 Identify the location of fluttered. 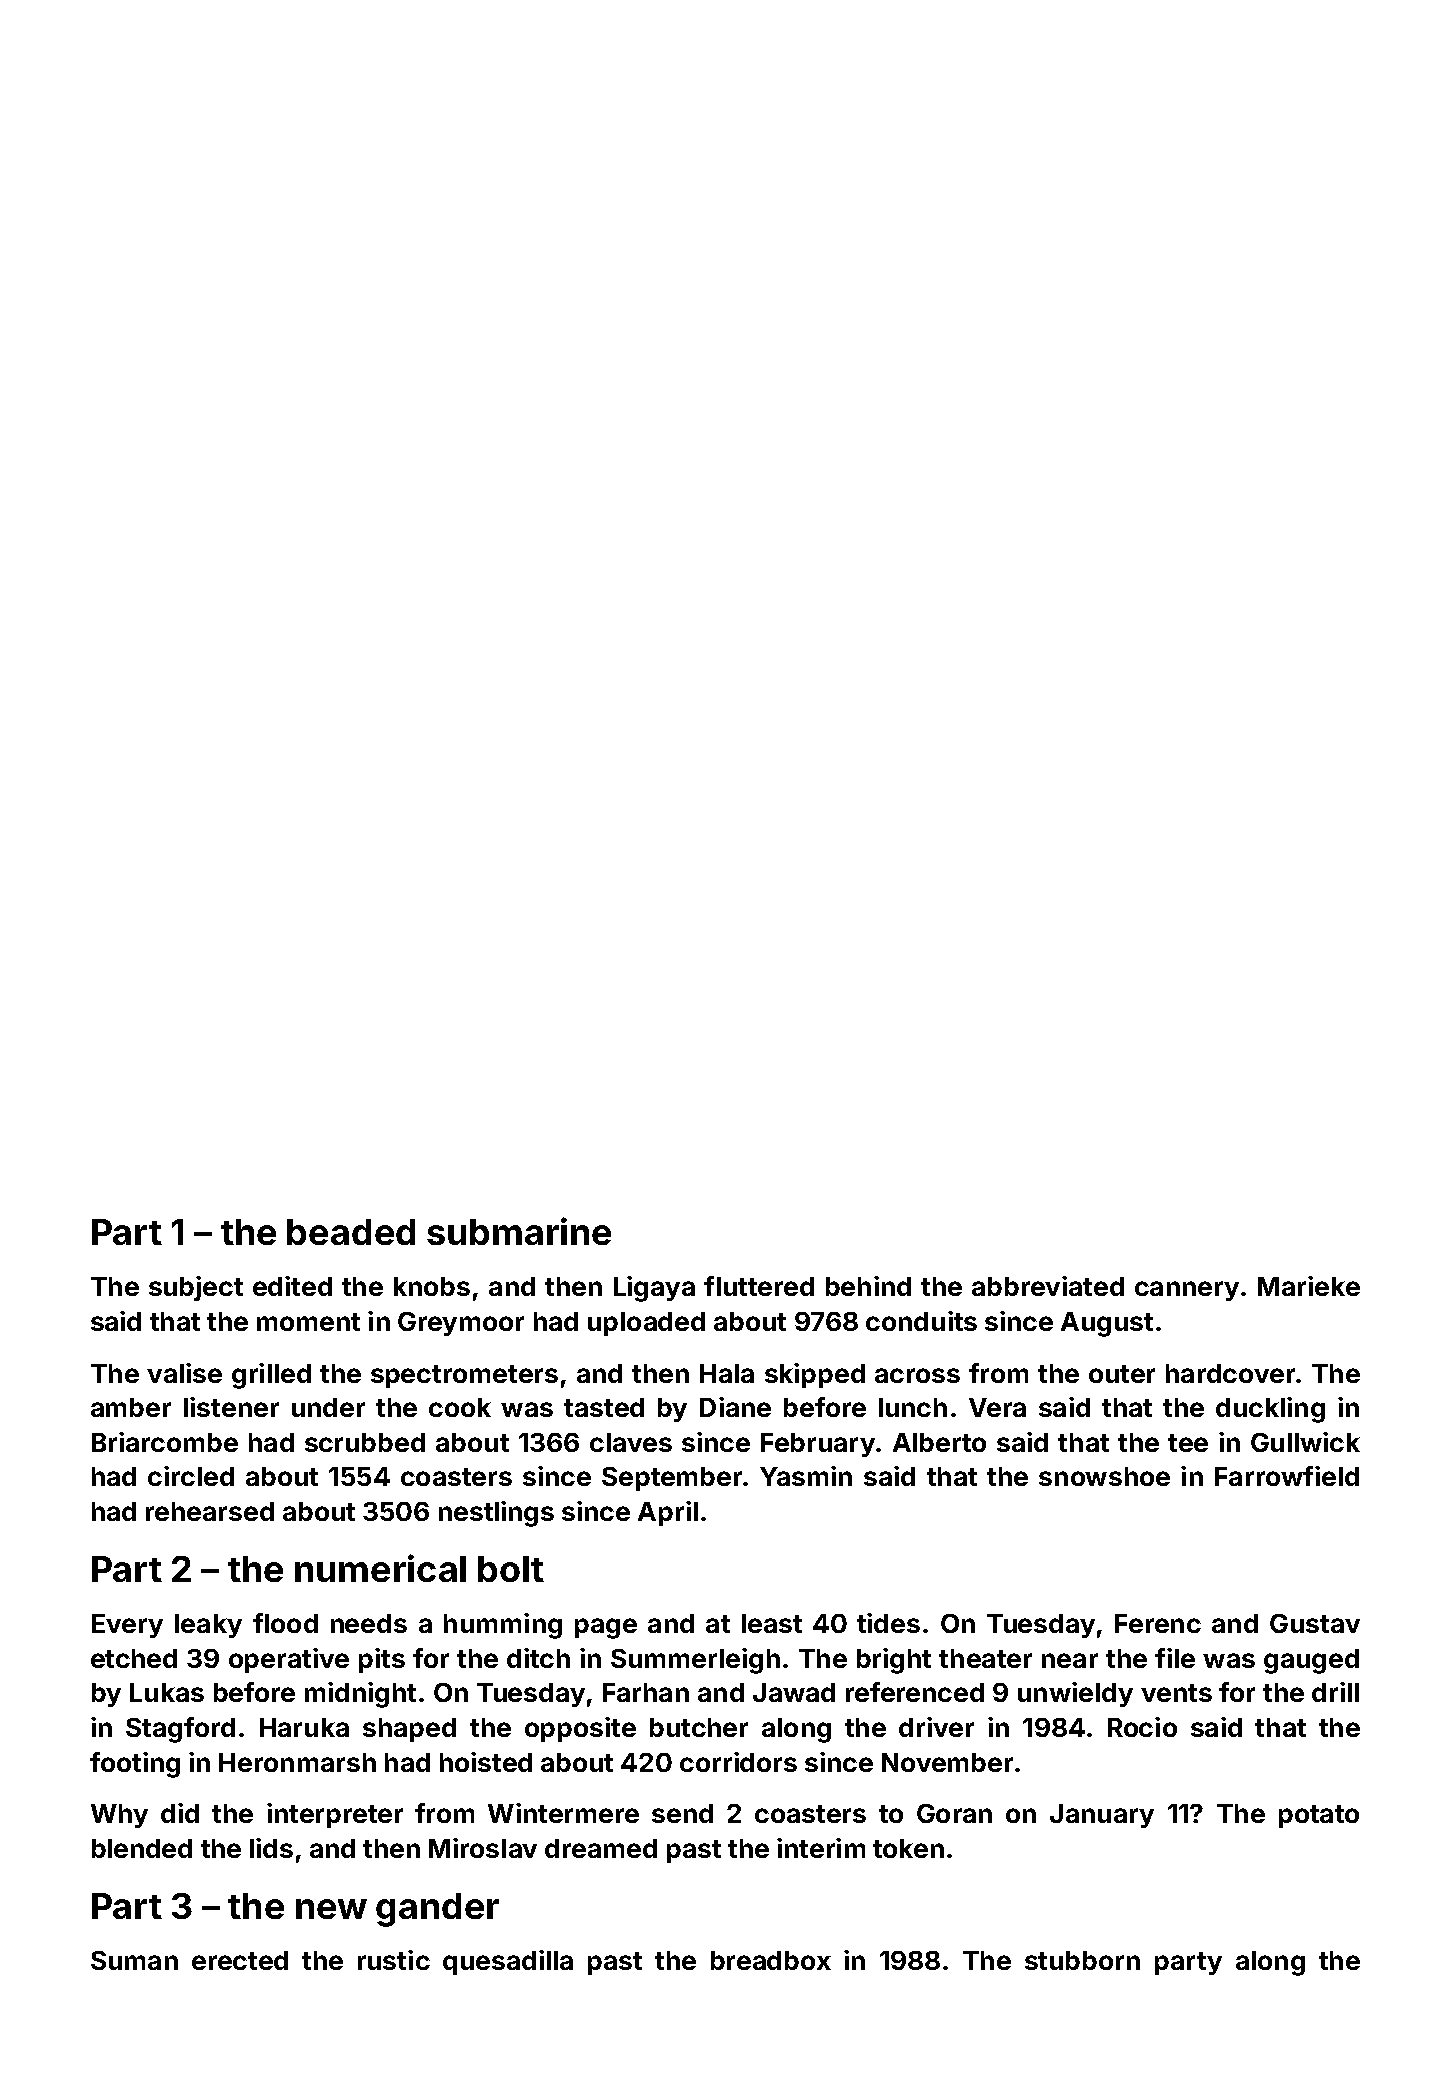
(759, 1286).
